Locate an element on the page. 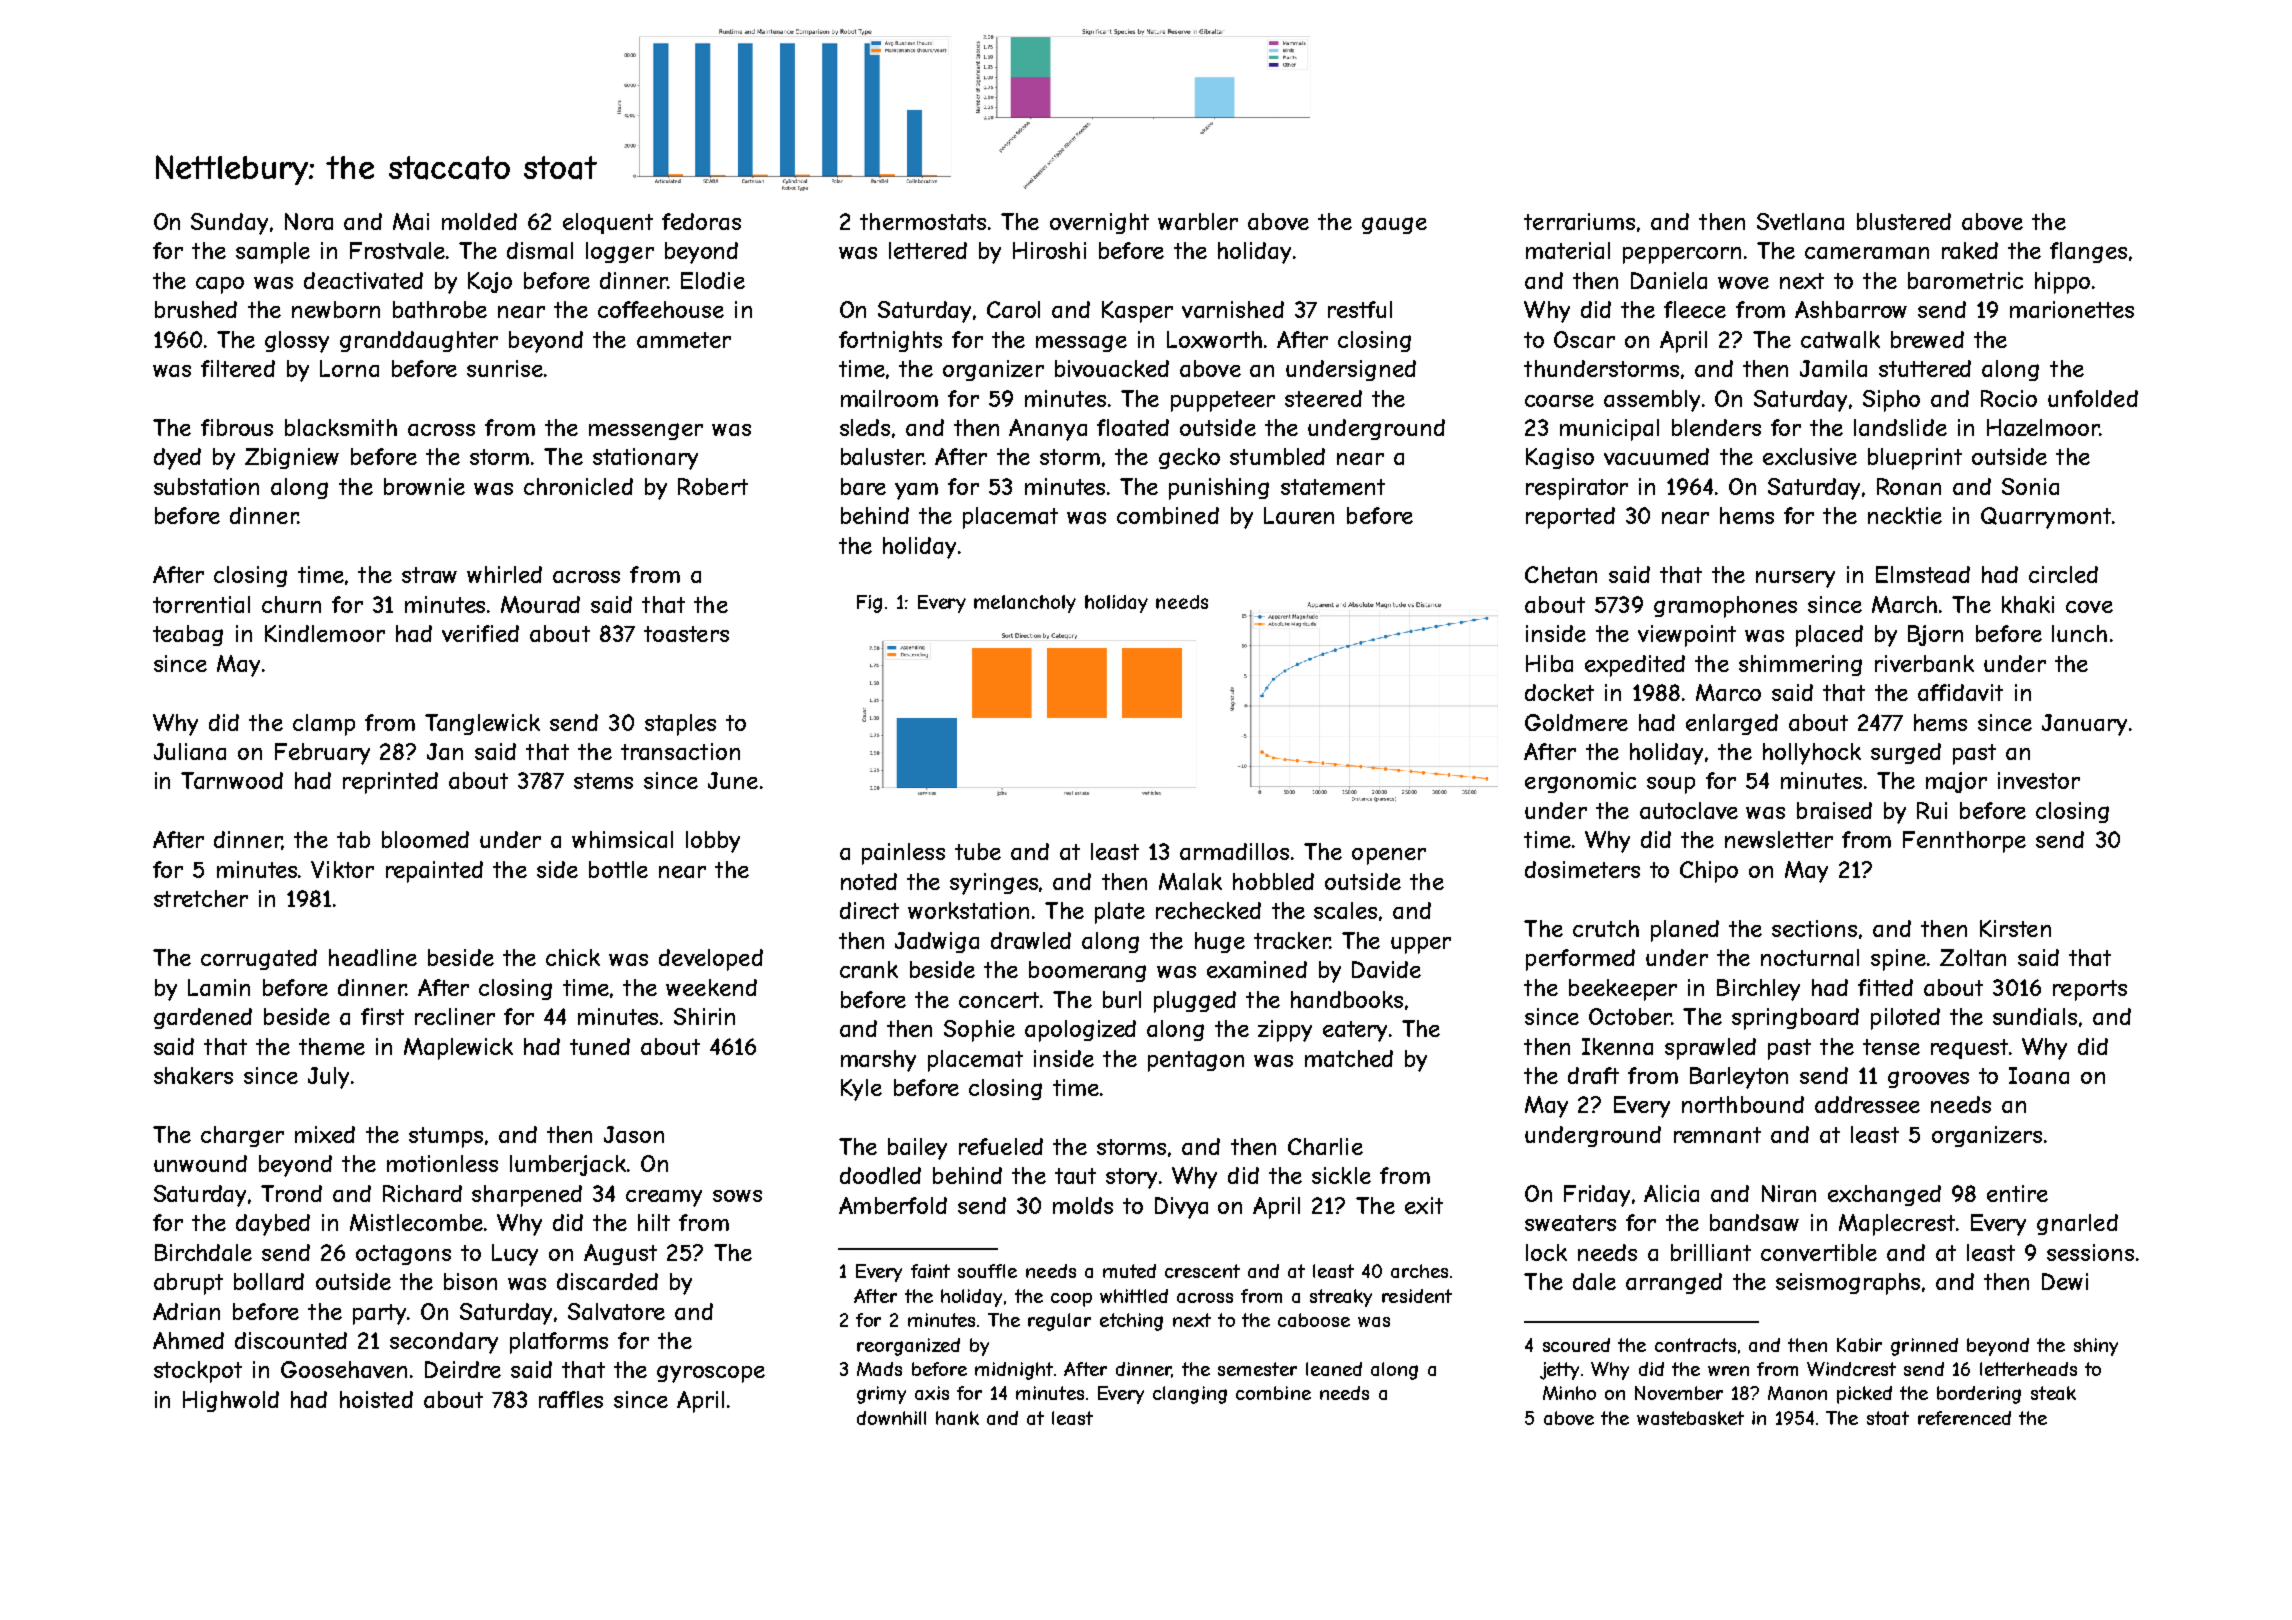  stationary is located at coordinates (645, 459).
